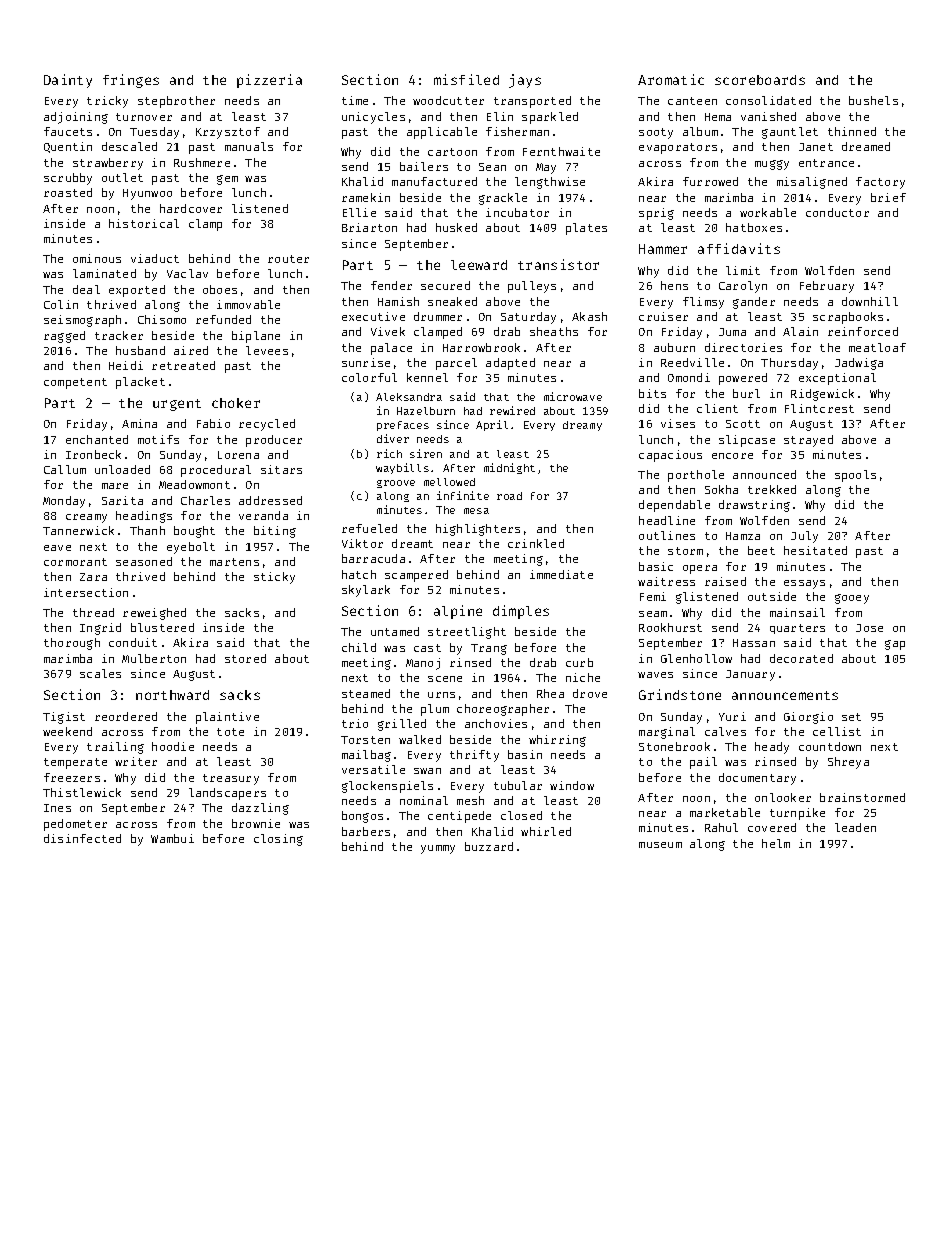 Image resolution: width=952 pixels, height=1233 pixels. Describe the element at coordinates (93, 454) in the screenshot. I see `Ironbeck` at that location.
